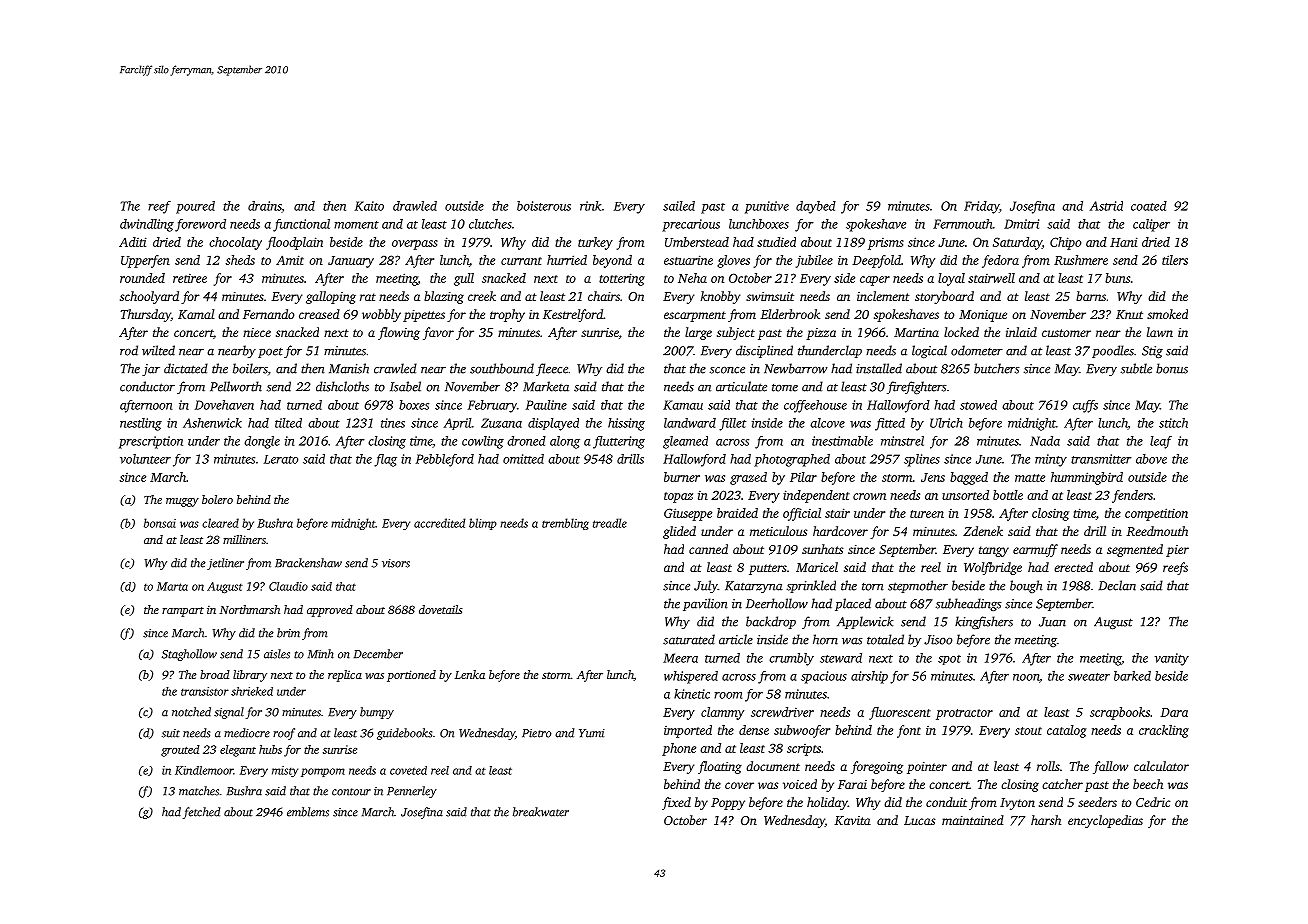  What do you see at coordinates (1124, 242) in the screenshot?
I see `Hani` at bounding box center [1124, 242].
